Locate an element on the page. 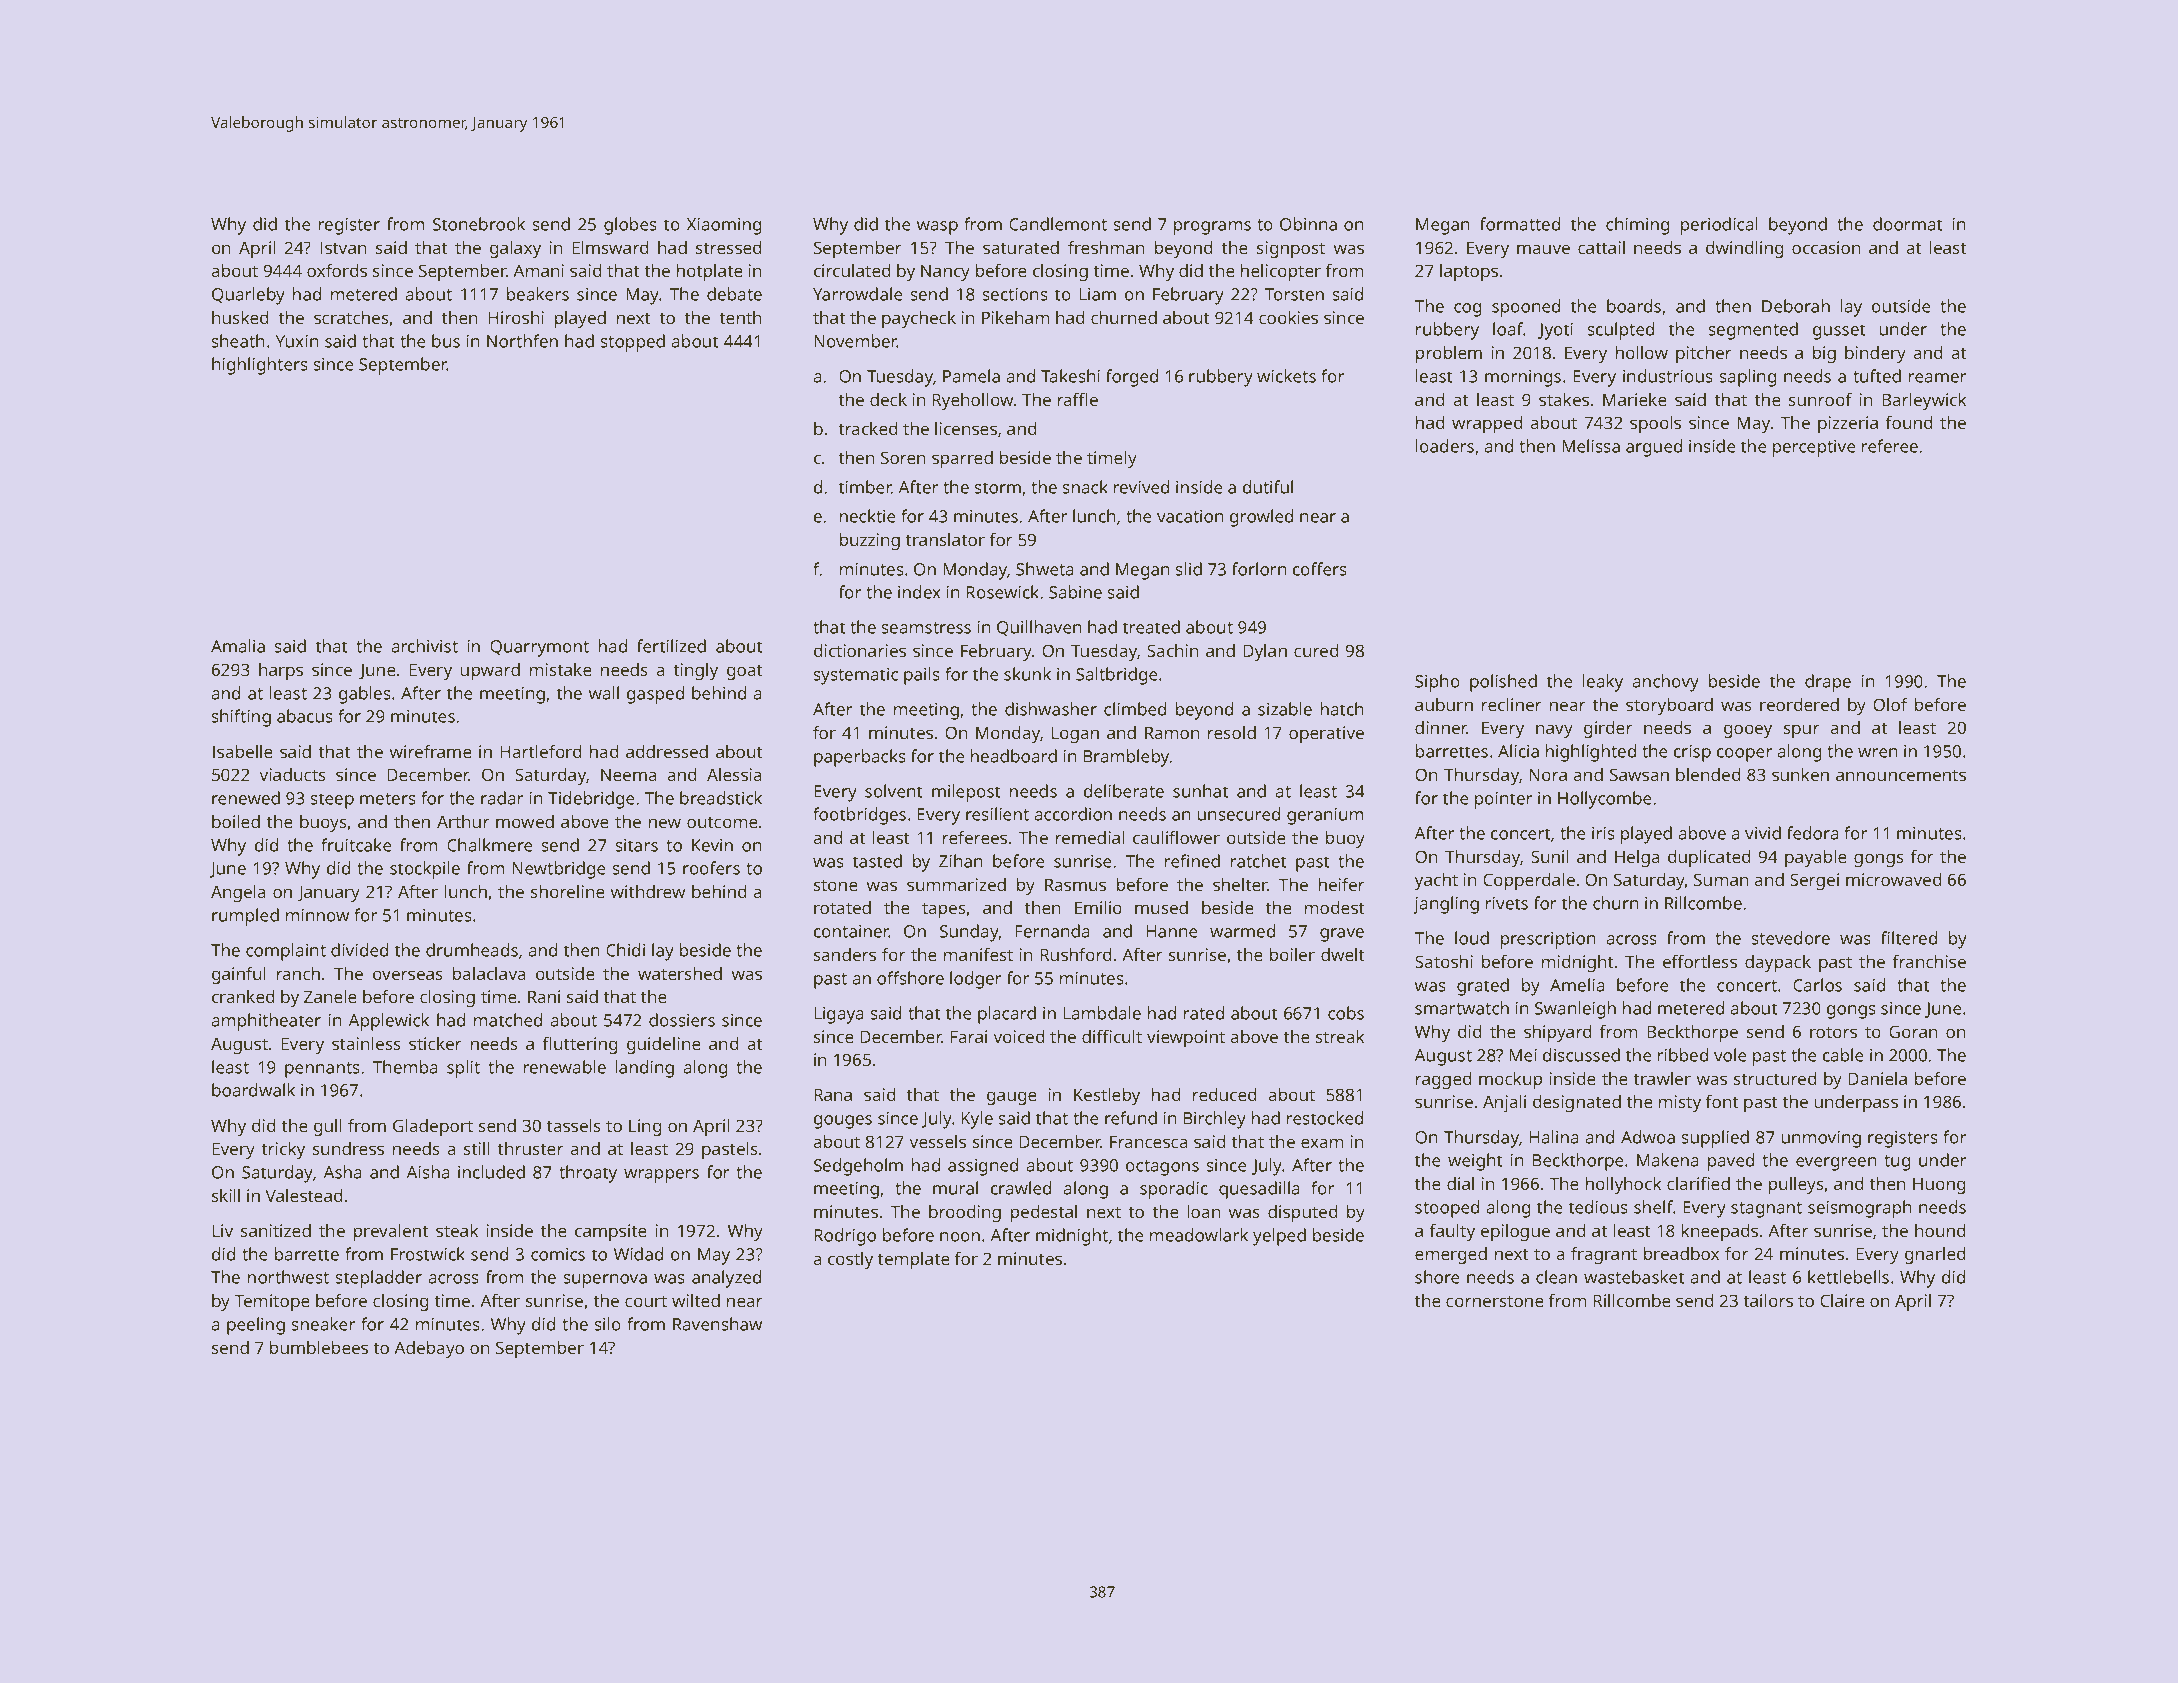 The image size is (2178, 1683). mused is located at coordinates (1161, 907).
